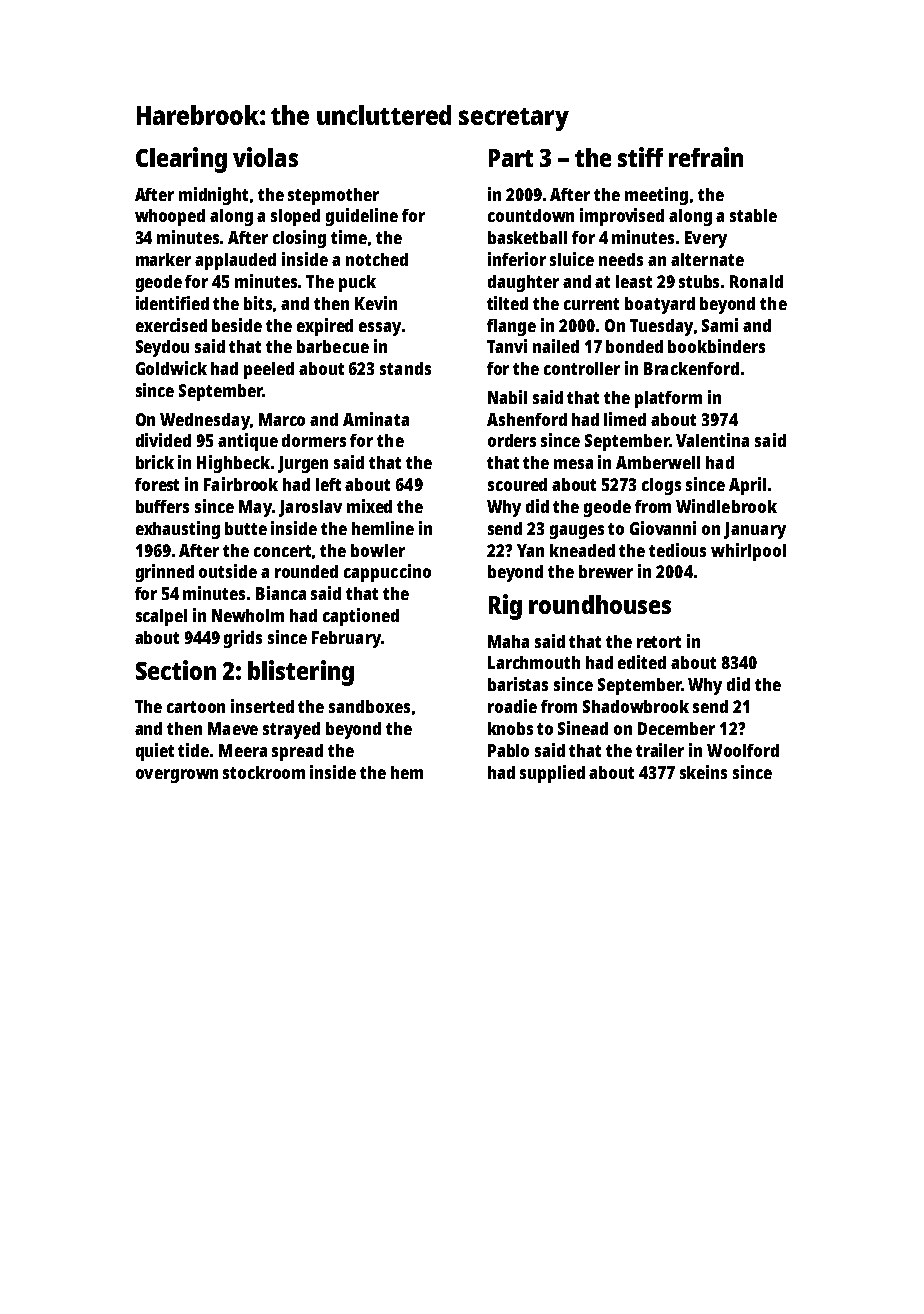  Describe the element at coordinates (748, 552) in the screenshot. I see `whirlpool` at that location.
